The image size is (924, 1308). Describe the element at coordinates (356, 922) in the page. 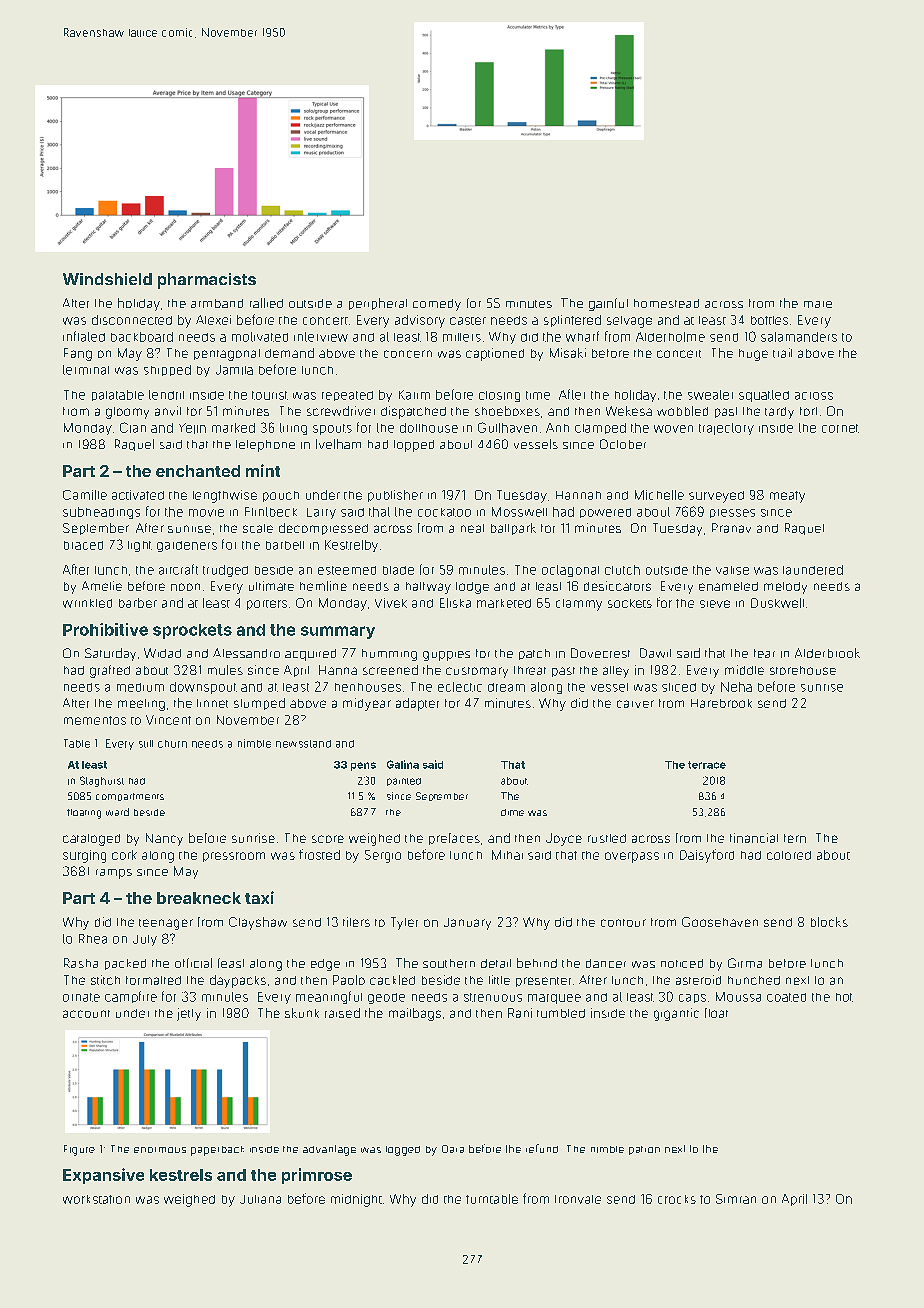

I see `tilers` at that location.
